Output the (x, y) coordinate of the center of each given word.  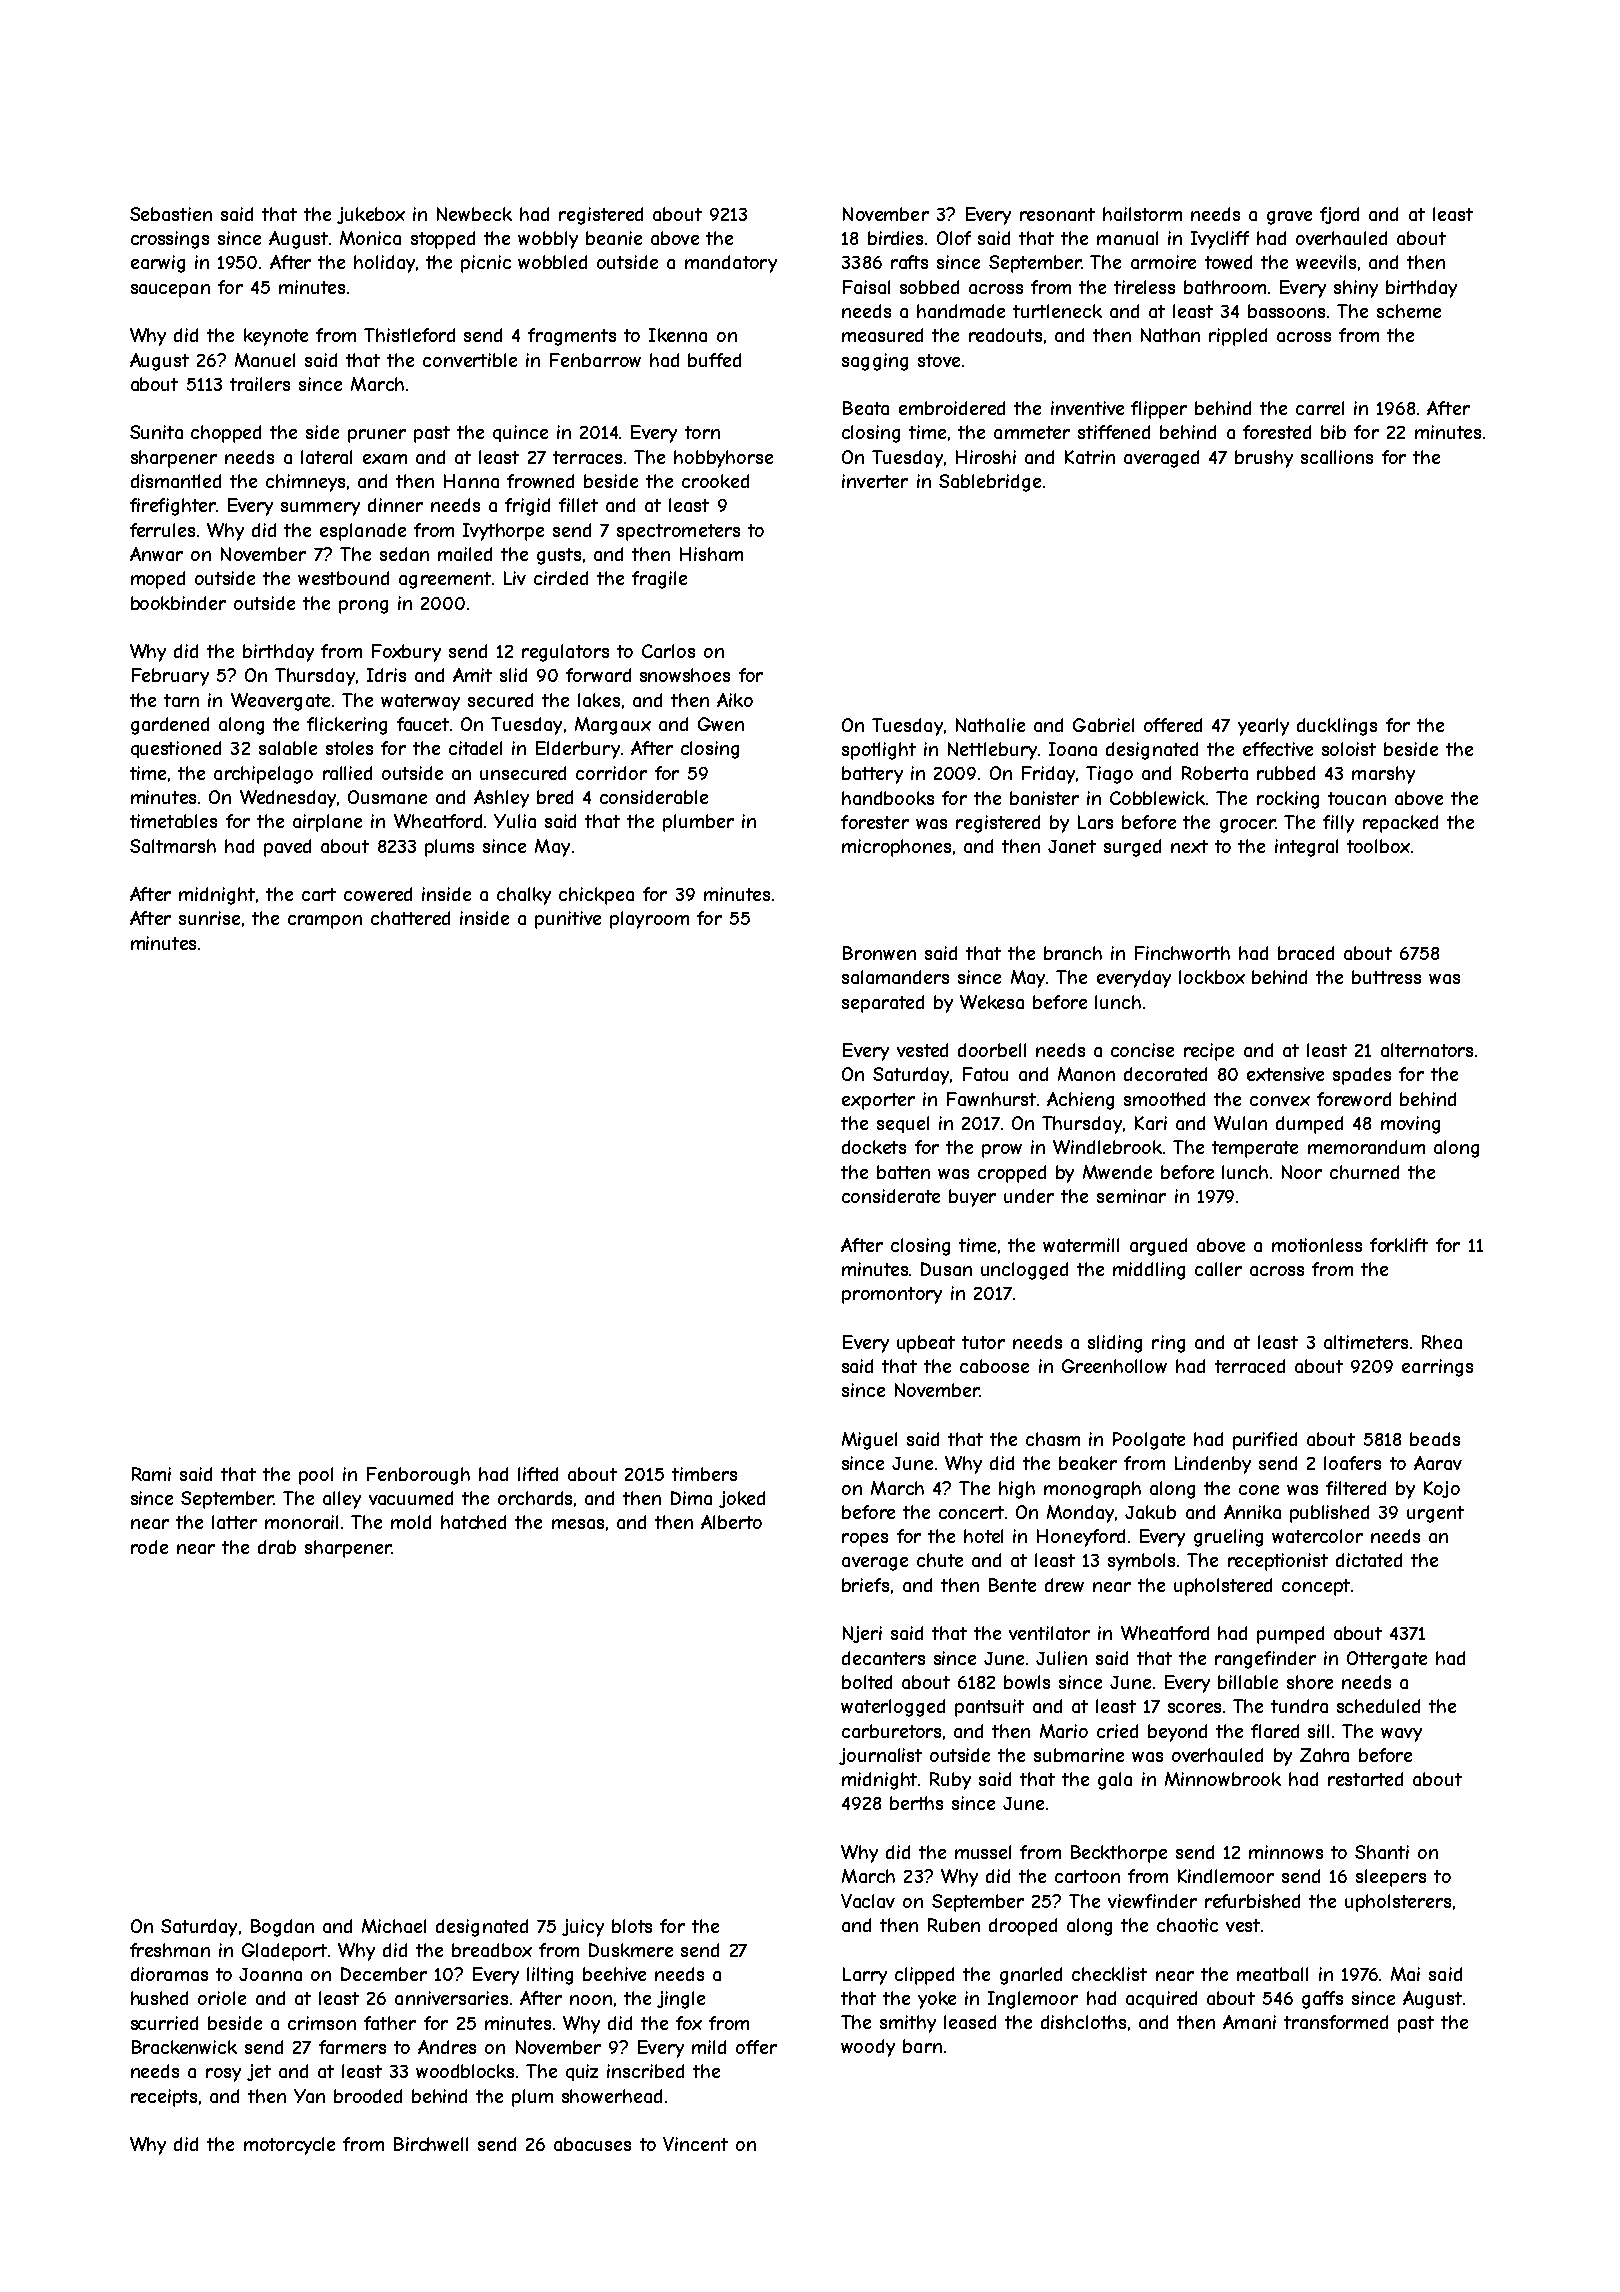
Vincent (695, 2144)
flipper (1159, 410)
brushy (1264, 459)
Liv (515, 578)
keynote (276, 337)
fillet (578, 505)
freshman (170, 1950)
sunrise (209, 918)
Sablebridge (990, 483)
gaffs (1322, 2000)
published (1329, 1514)
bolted (867, 1682)
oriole (222, 1998)
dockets (874, 1147)
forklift (1399, 1245)
